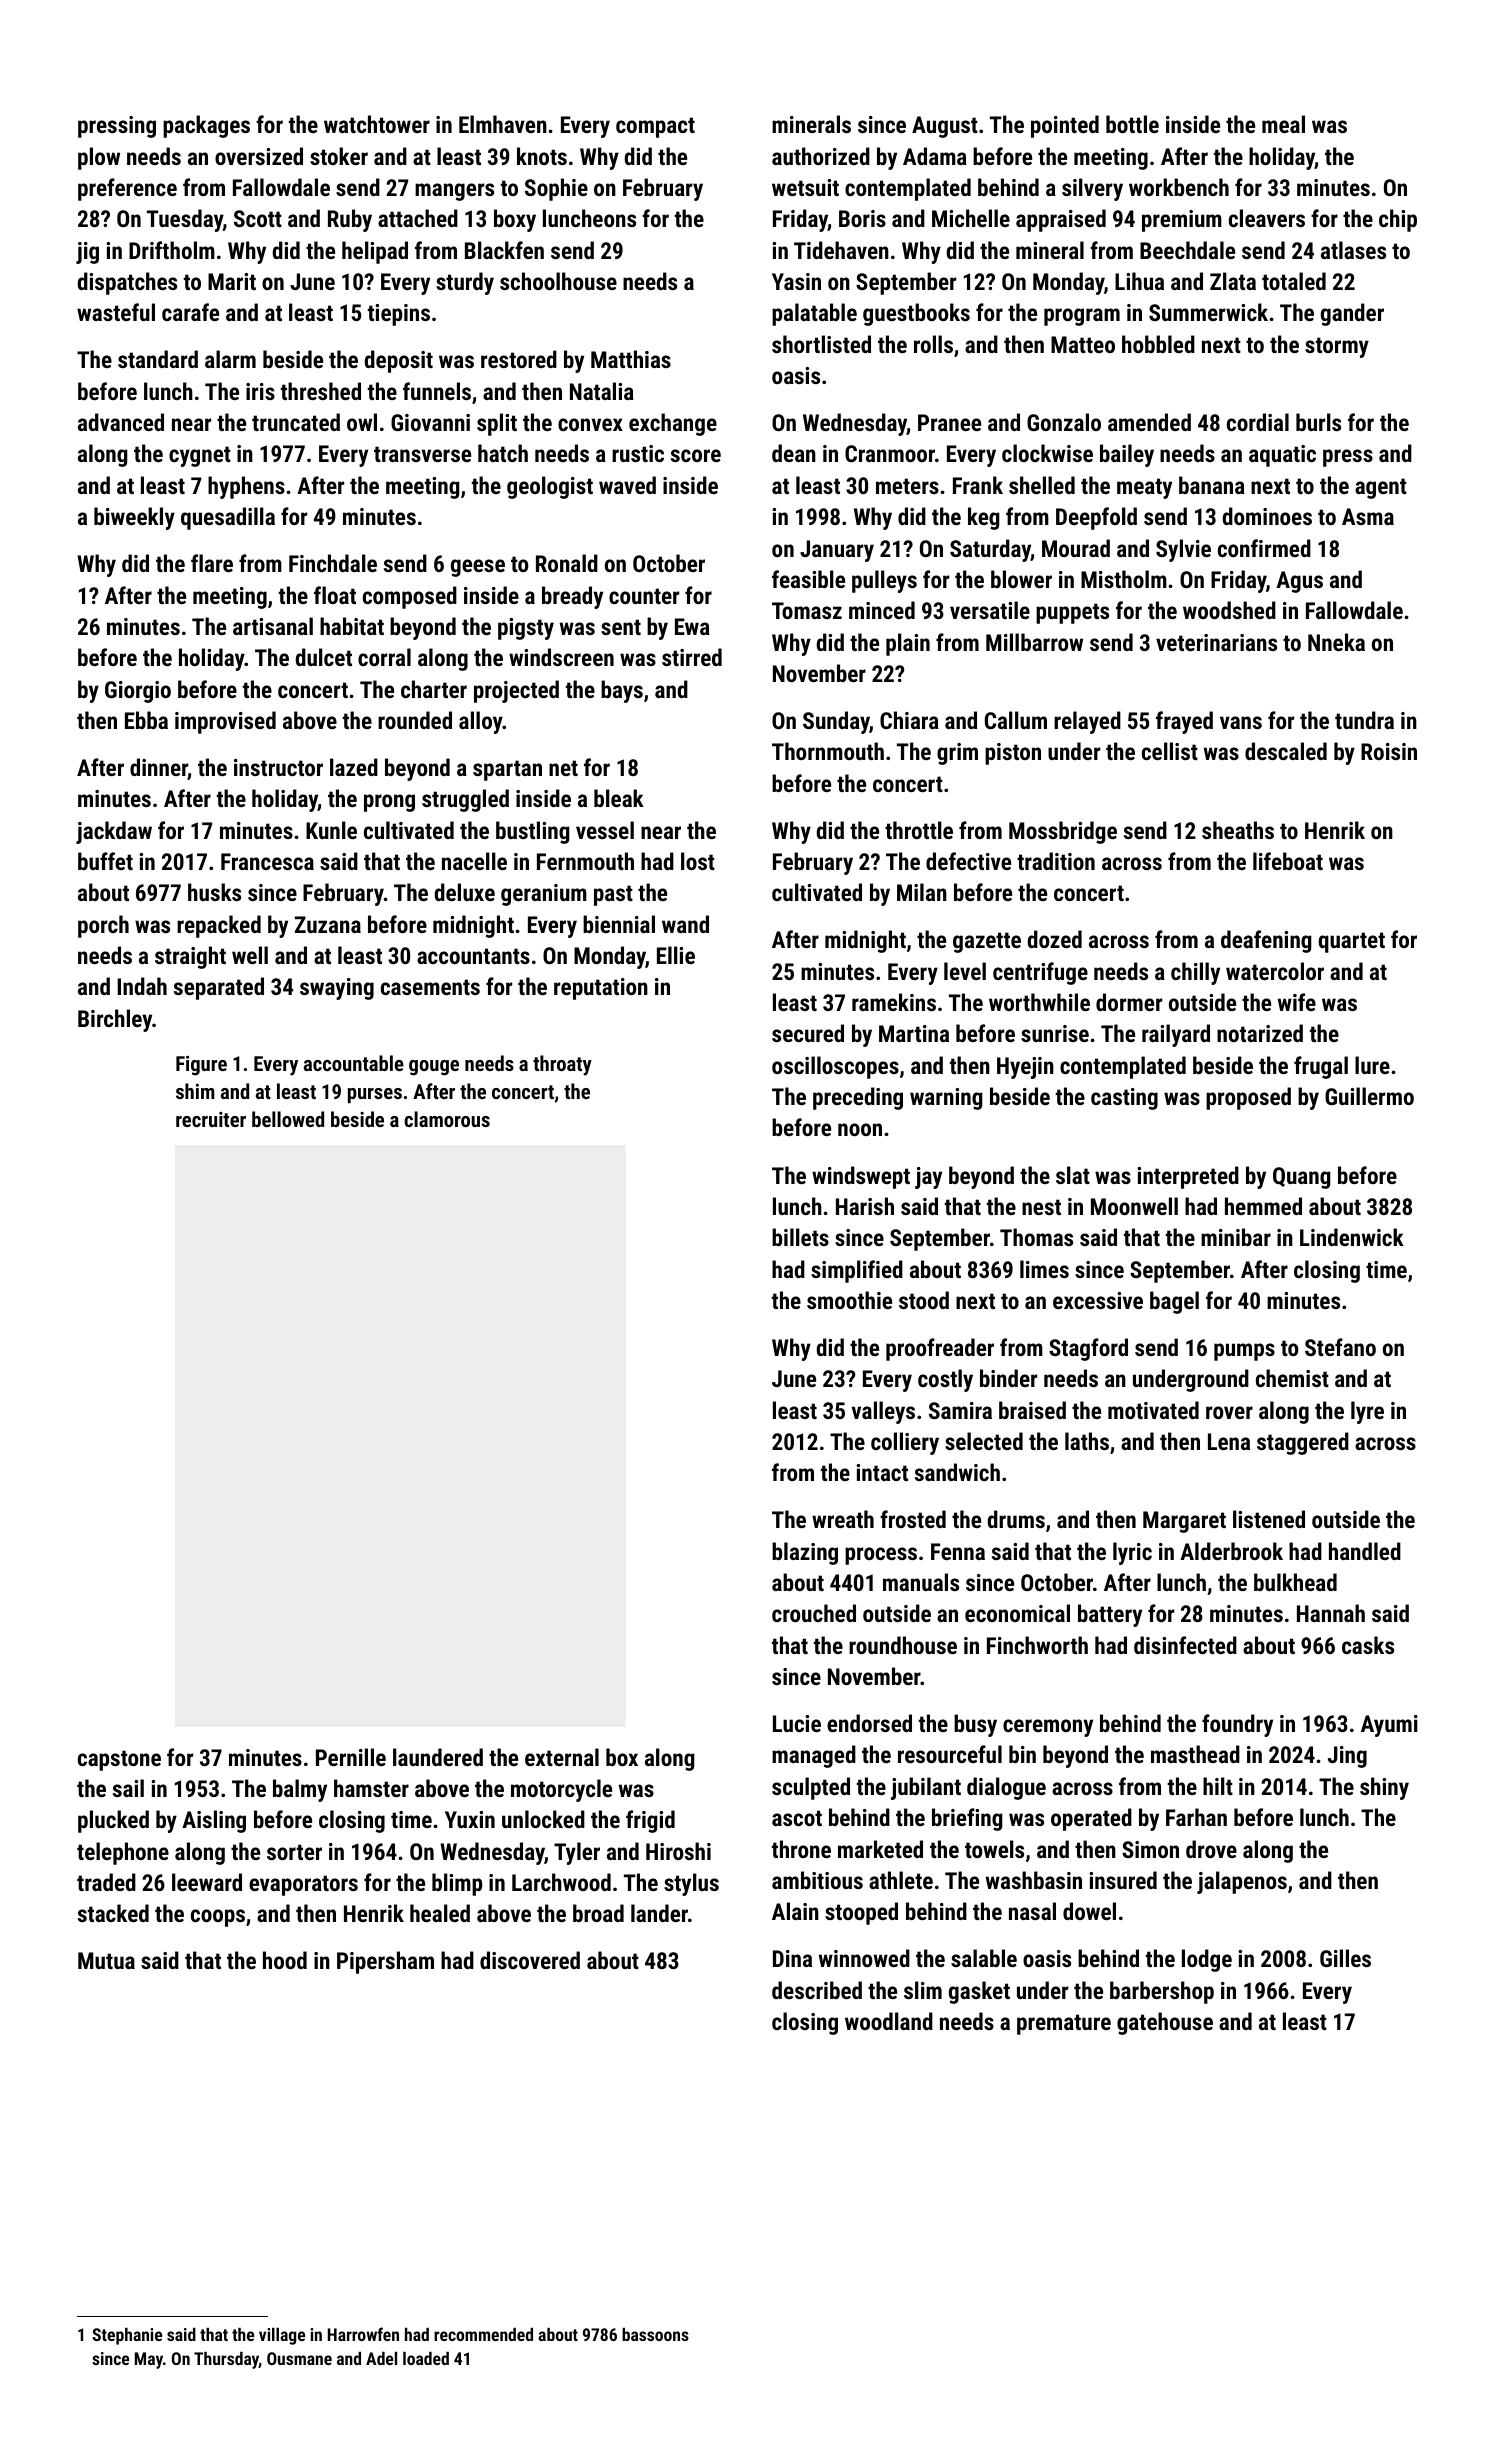 The image size is (1496, 2464). What do you see at coordinates (1381, 488) in the image?
I see `agent` at bounding box center [1381, 488].
